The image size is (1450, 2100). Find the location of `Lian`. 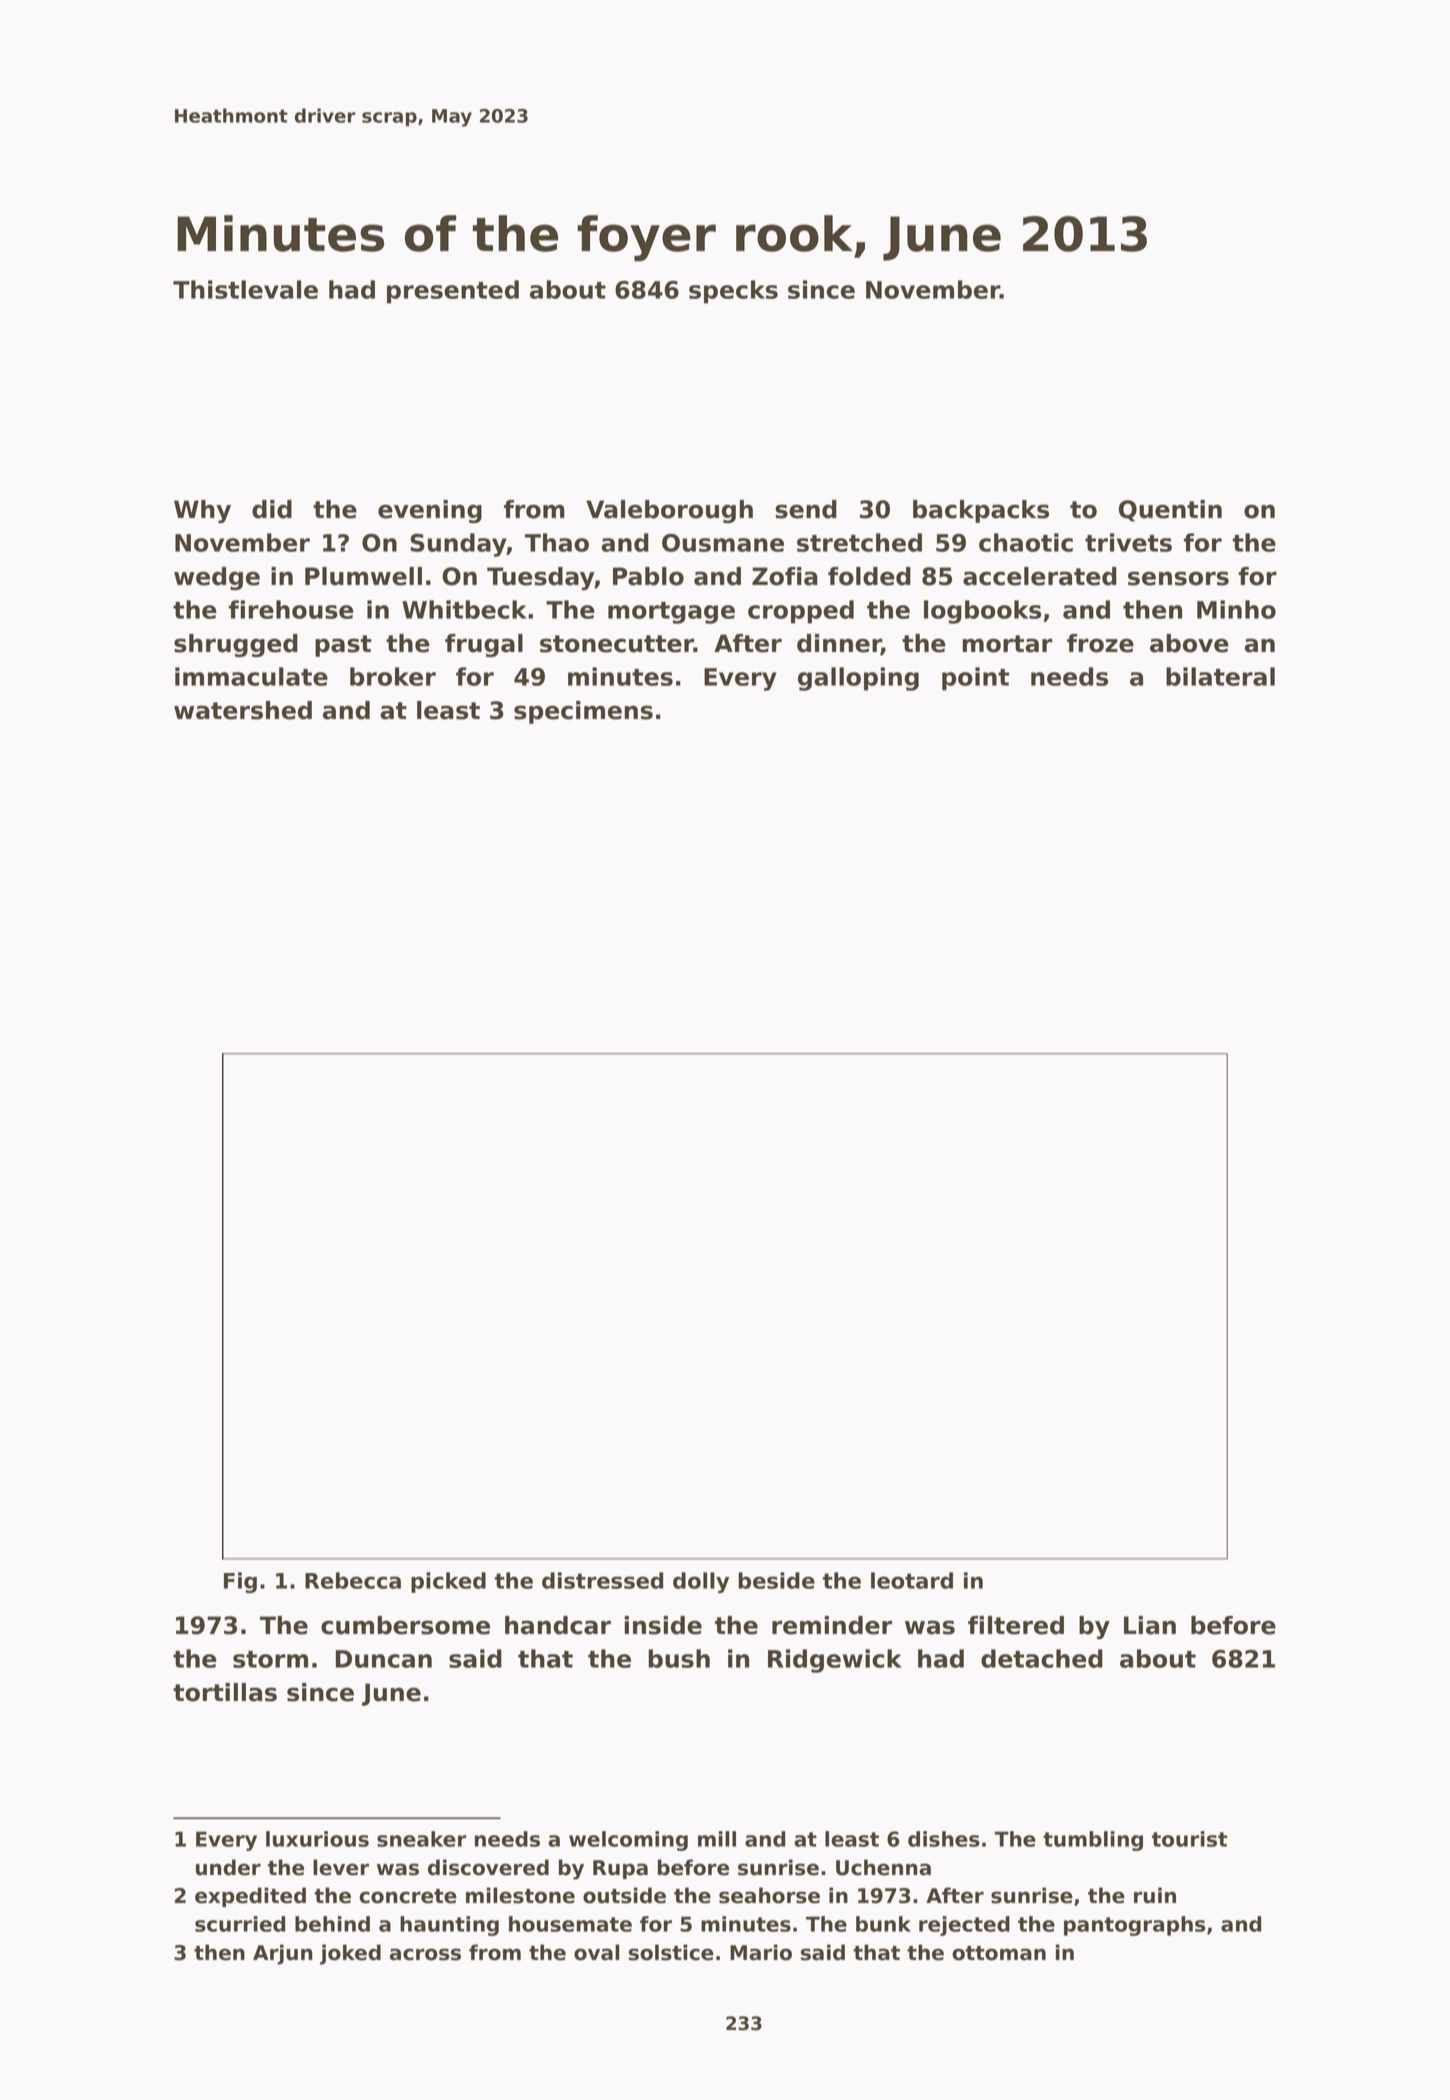

Lian is located at coordinates (1150, 1625).
